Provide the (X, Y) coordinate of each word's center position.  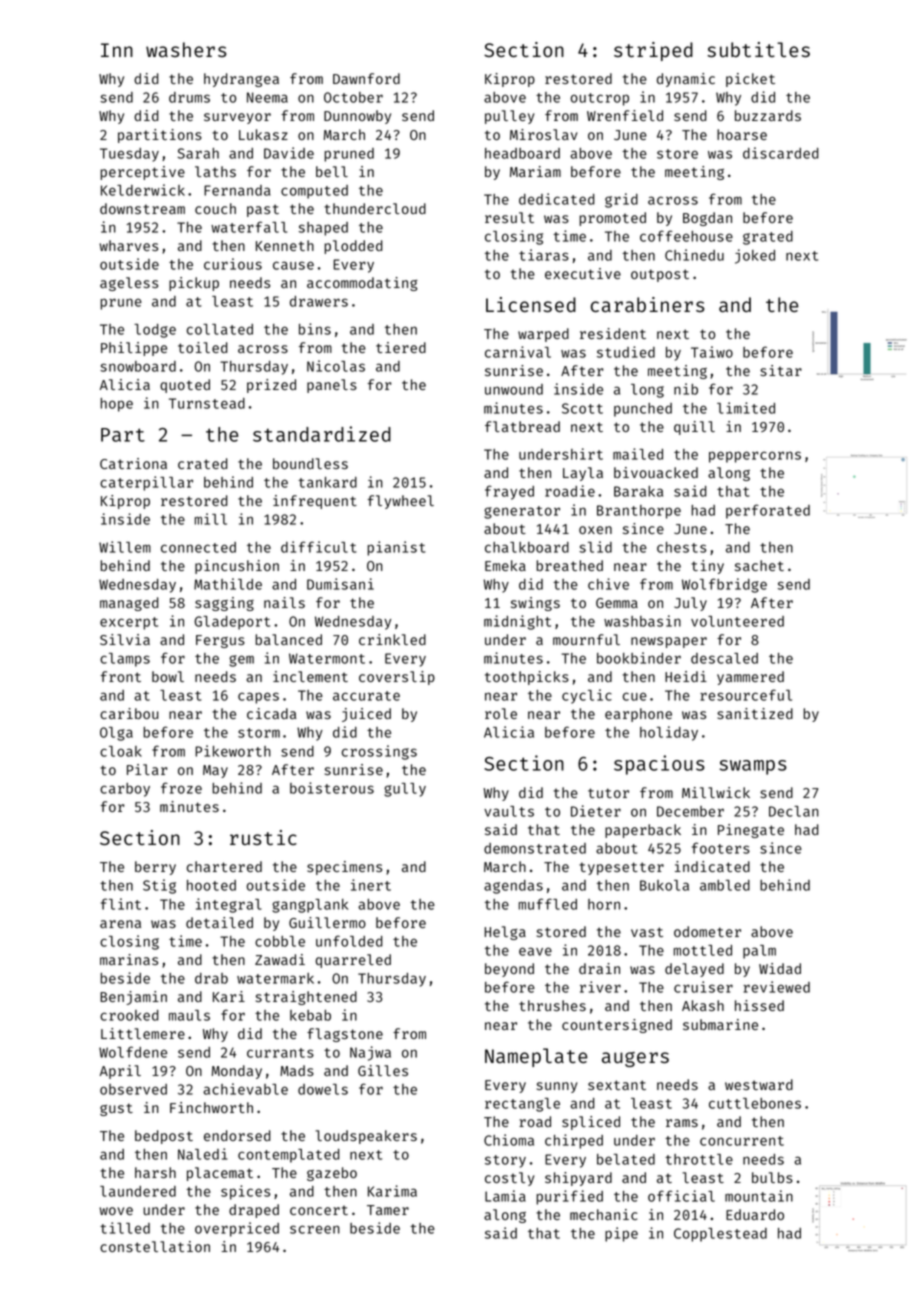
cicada (271, 713)
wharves (128, 245)
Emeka (505, 565)
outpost (660, 275)
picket (750, 80)
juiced (366, 715)
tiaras (544, 255)
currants (280, 1053)
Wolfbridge (724, 585)
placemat (220, 1174)
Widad (780, 968)
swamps (753, 767)
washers (186, 49)
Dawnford (366, 78)
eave (535, 951)
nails (284, 602)
